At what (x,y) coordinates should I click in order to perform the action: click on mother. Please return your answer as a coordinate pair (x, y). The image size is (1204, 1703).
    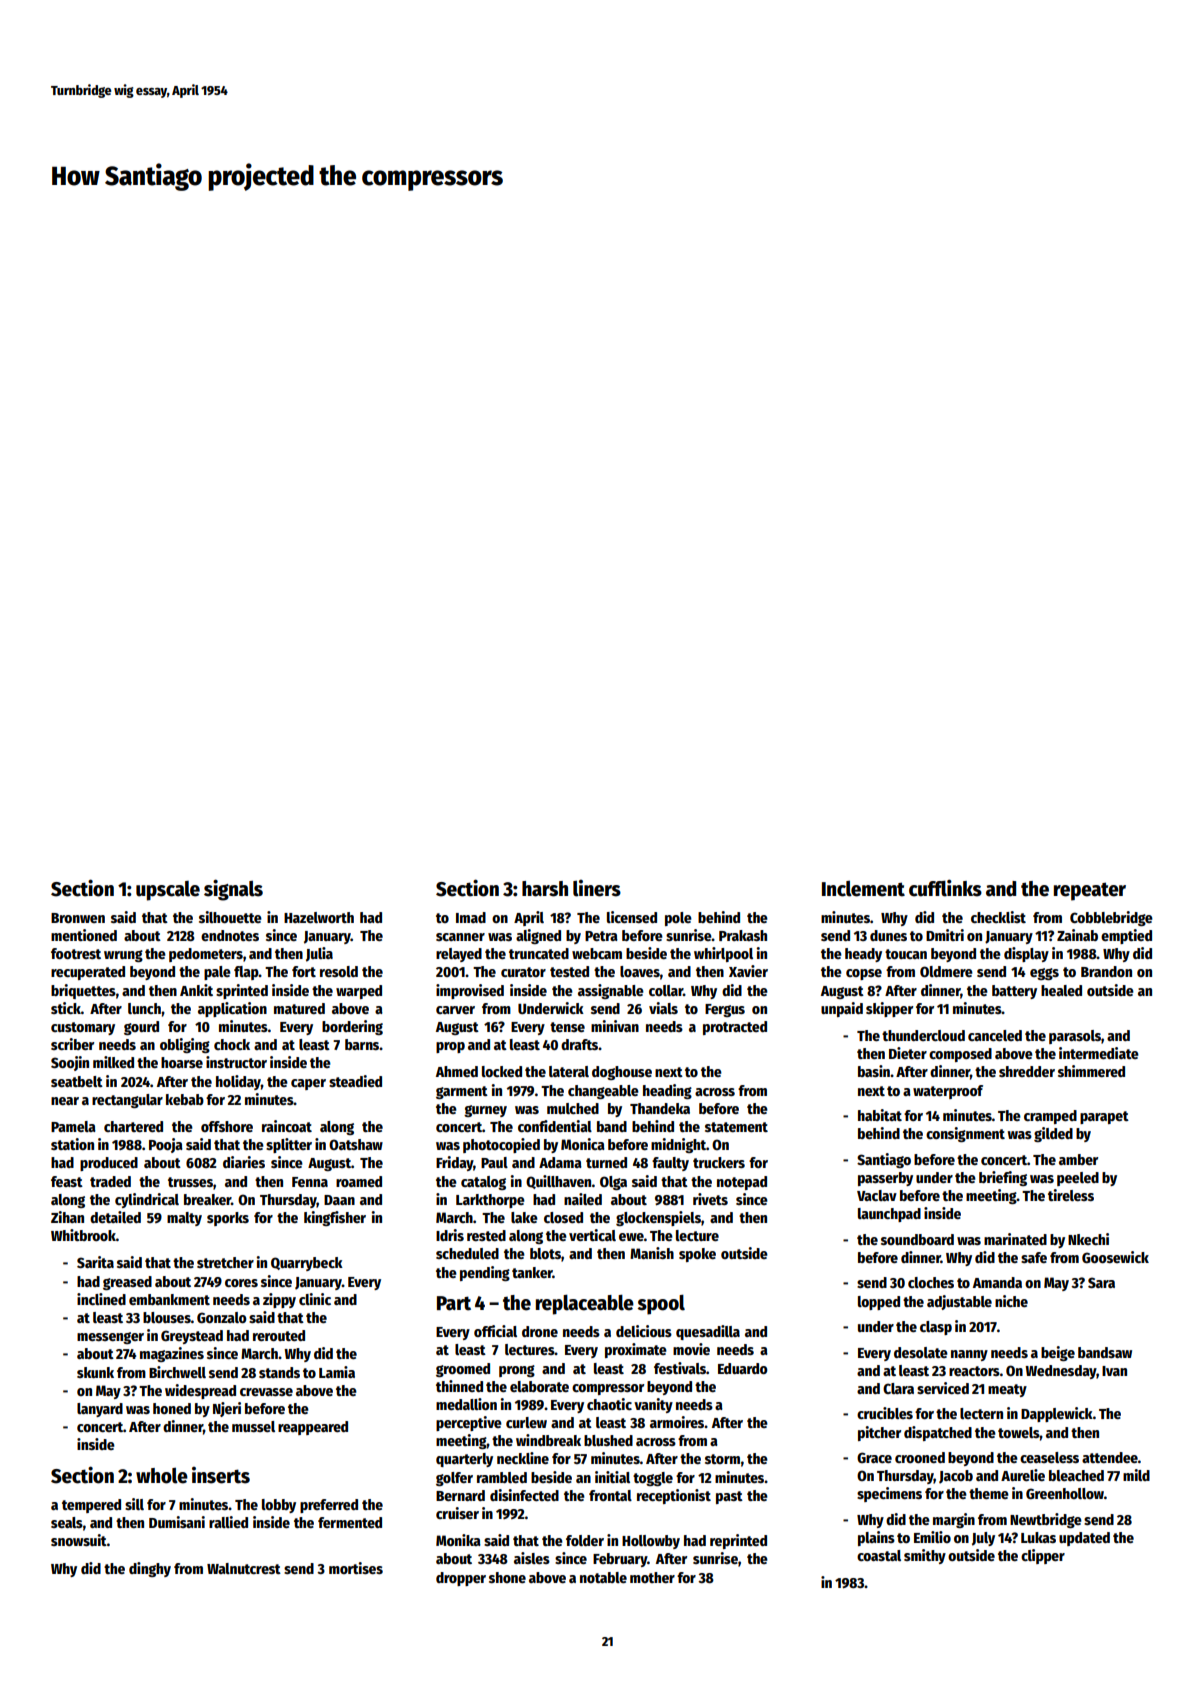
    Looking at the image, I should click on (652, 1577).
